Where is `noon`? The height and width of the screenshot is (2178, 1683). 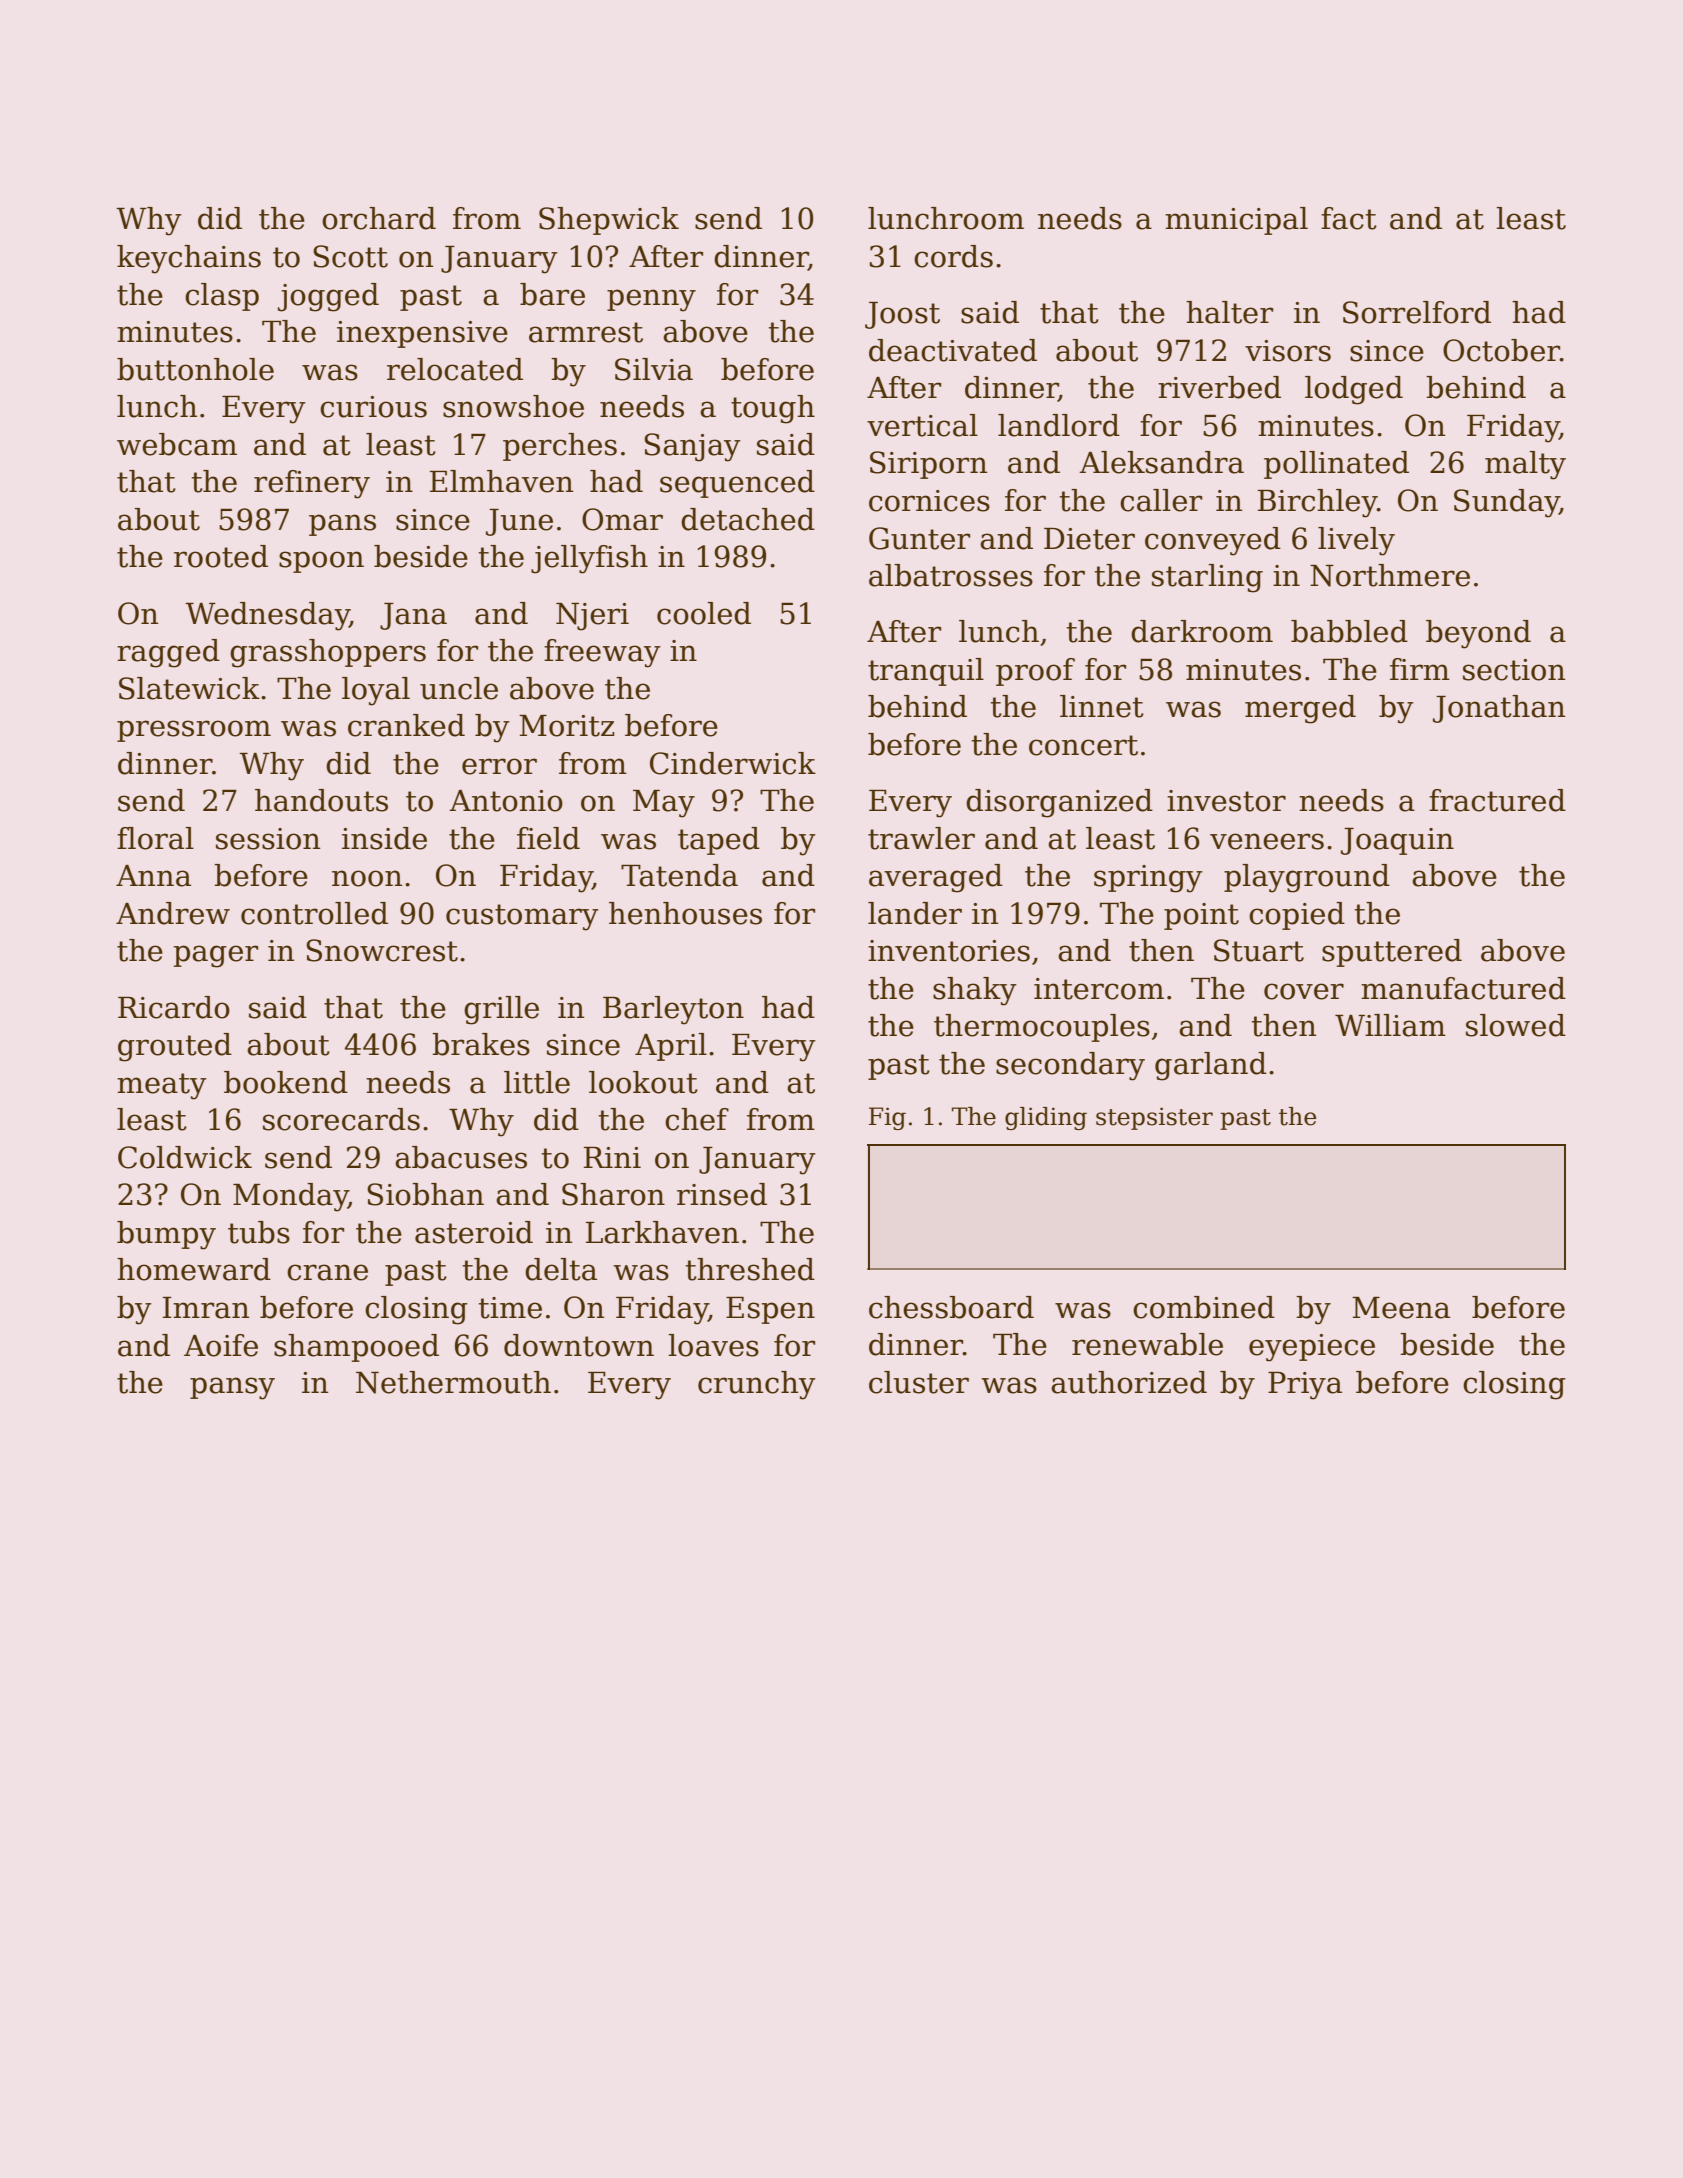
noon is located at coordinates (367, 878).
